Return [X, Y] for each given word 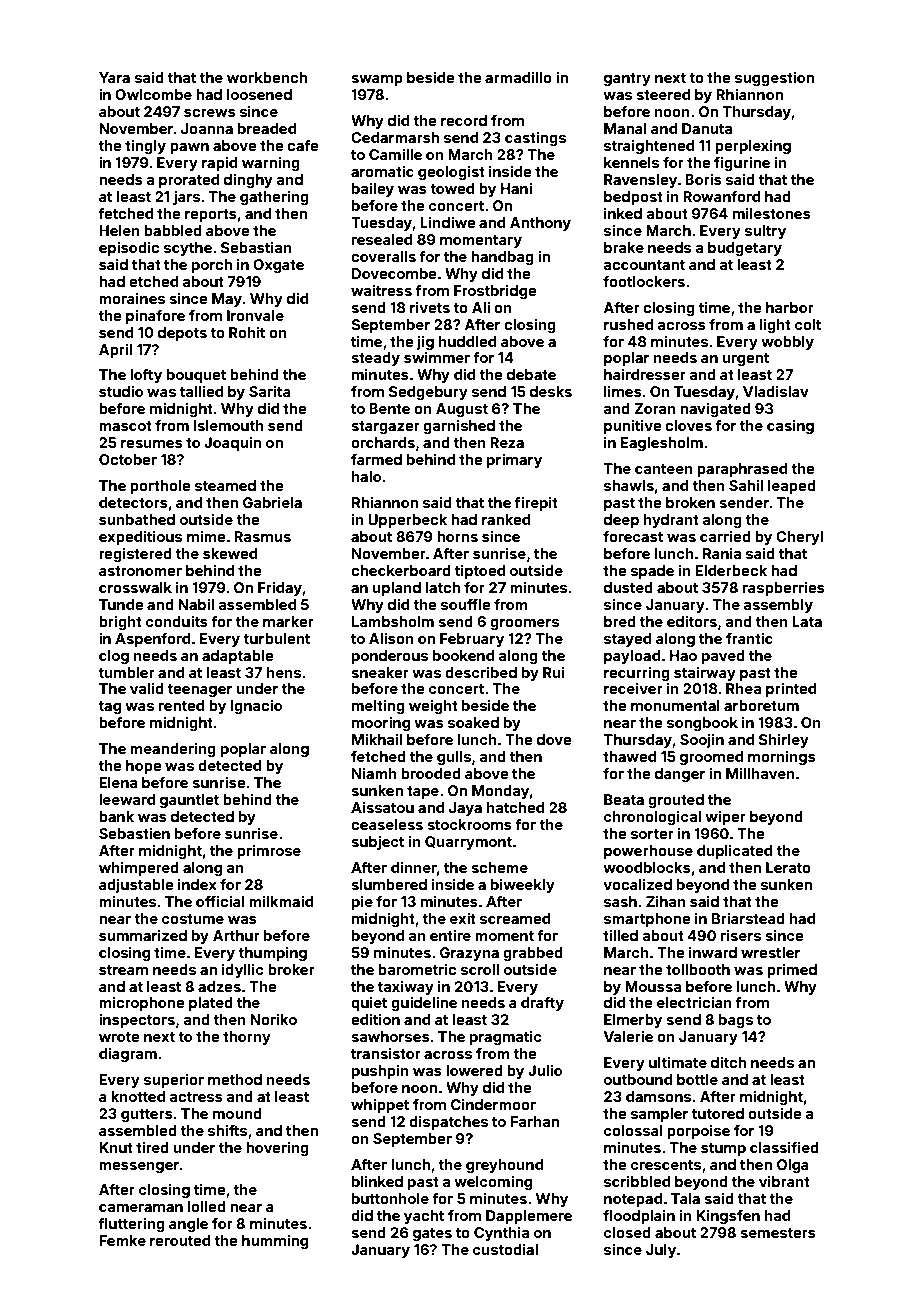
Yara [114, 77]
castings [535, 138]
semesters [778, 1233]
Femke [122, 1240]
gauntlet [189, 801]
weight [433, 706]
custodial [505, 1249]
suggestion [774, 78]
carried [725, 536]
